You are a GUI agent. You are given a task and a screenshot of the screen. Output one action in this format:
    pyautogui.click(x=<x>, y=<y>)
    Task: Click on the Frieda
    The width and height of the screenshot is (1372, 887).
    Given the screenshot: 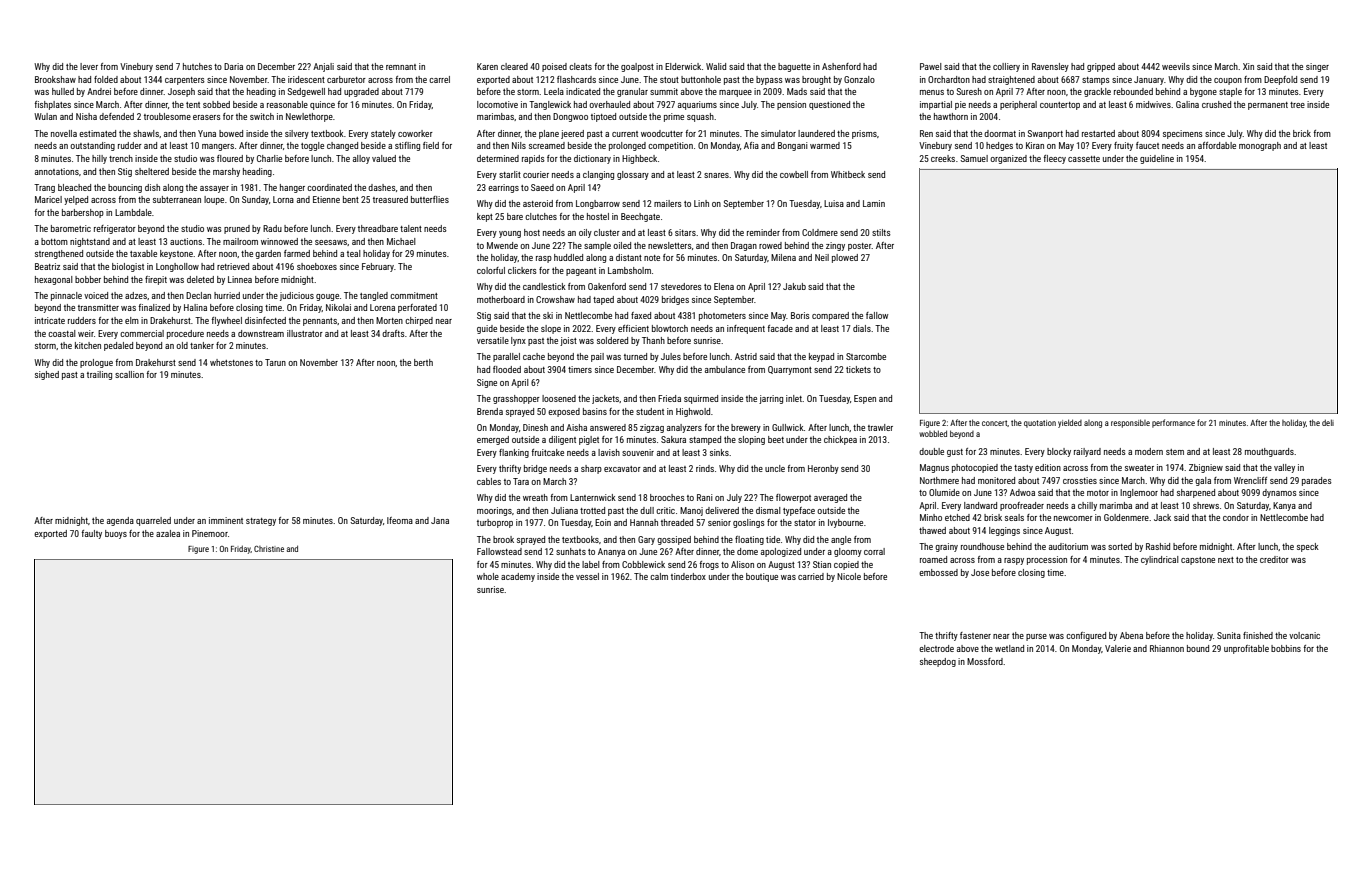 What is the action you would take?
    pyautogui.click(x=669, y=398)
